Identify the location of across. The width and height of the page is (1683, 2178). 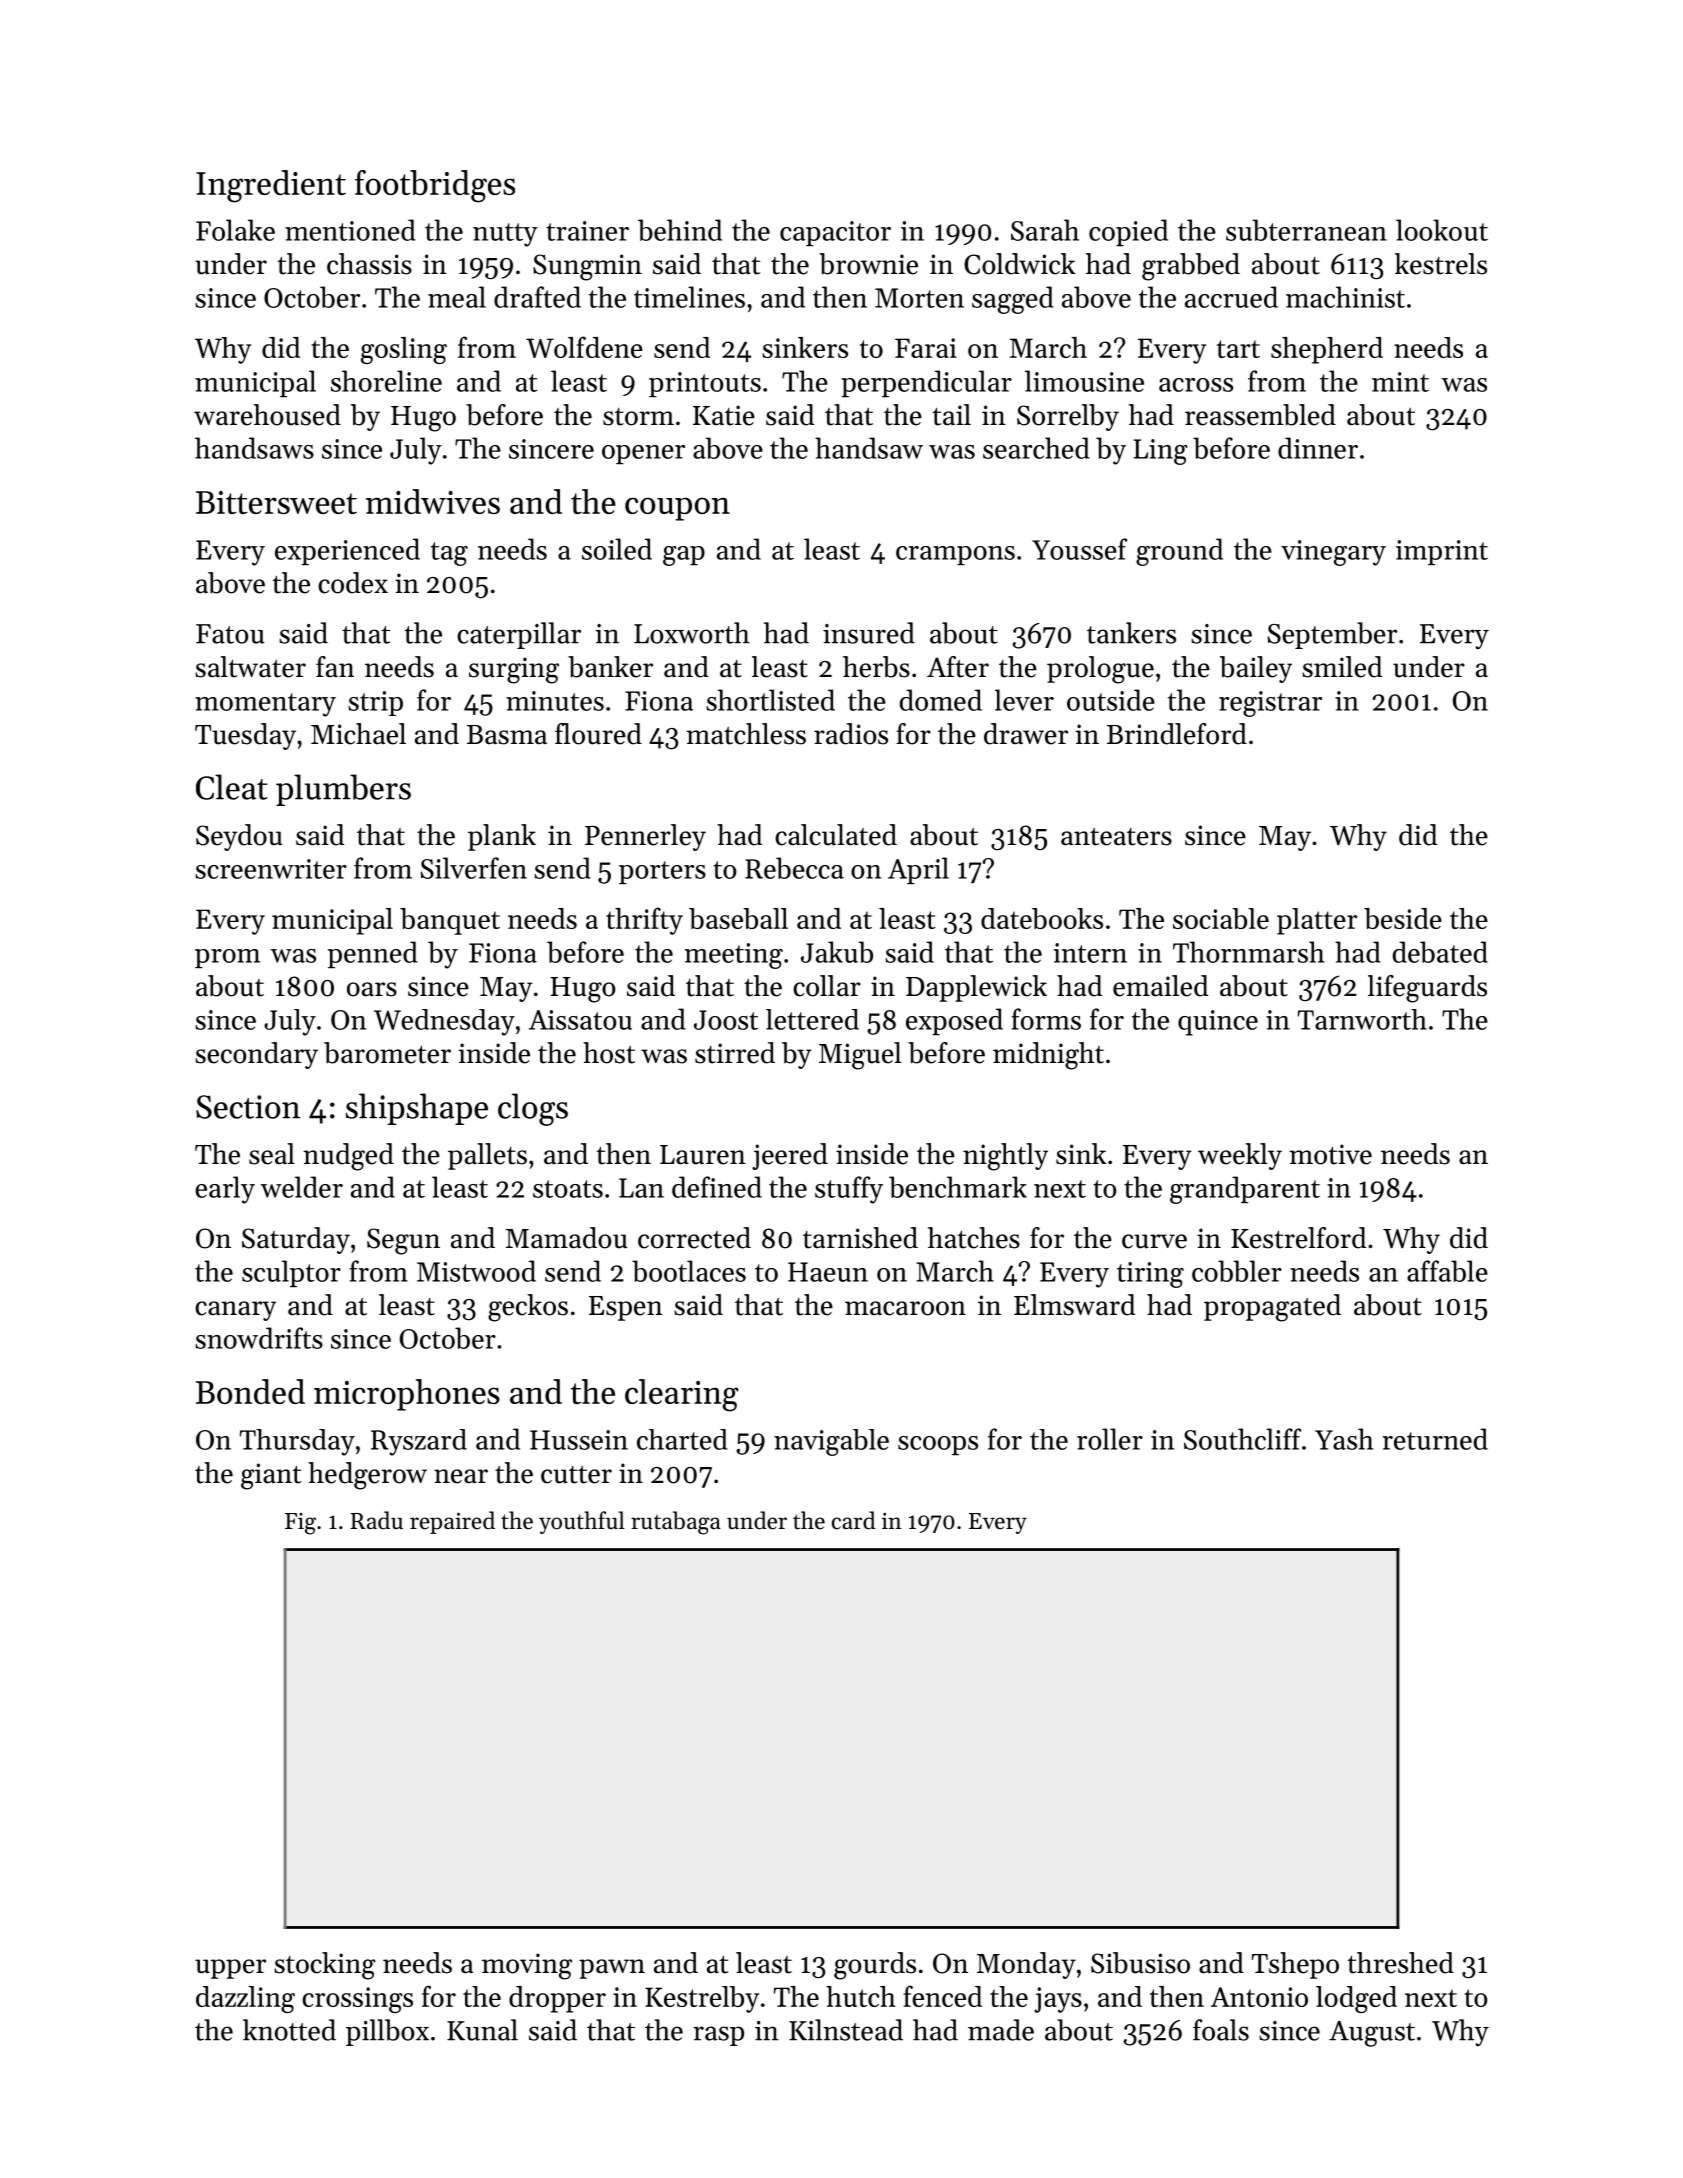
(1196, 385).
